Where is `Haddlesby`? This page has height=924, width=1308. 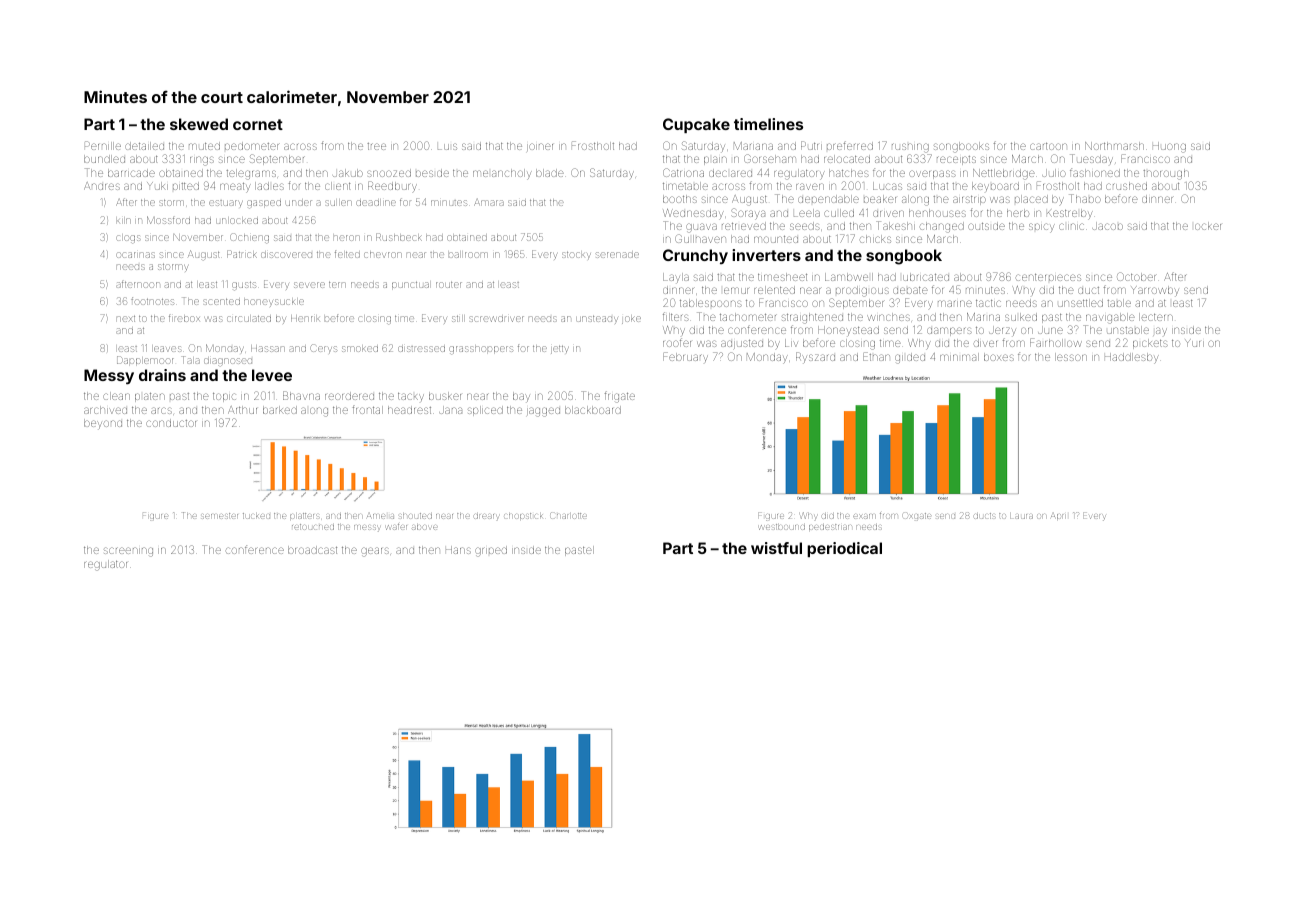
Haddlesby is located at coordinates (1132, 358).
